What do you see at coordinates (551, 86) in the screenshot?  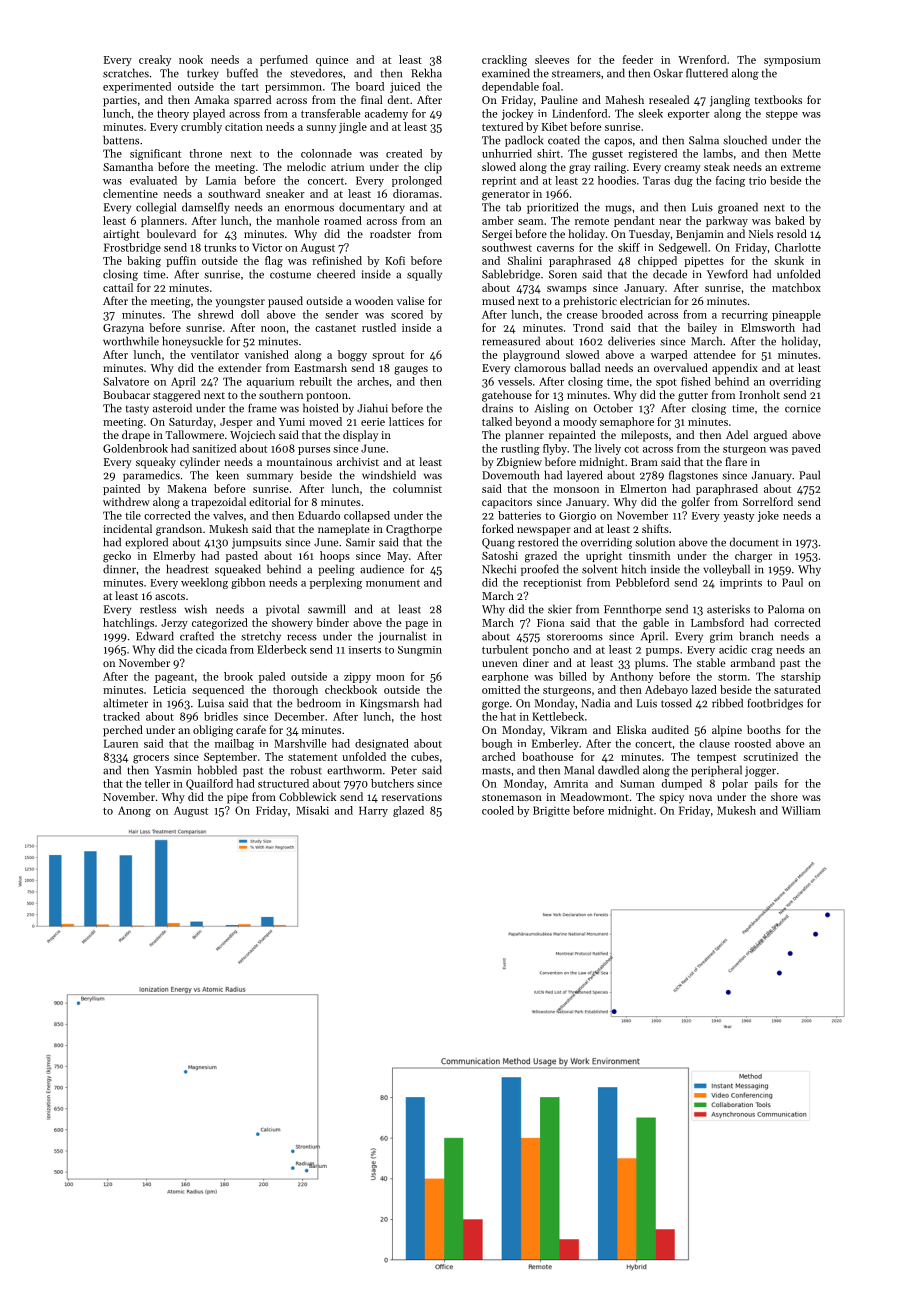 I see `foal` at bounding box center [551, 86].
